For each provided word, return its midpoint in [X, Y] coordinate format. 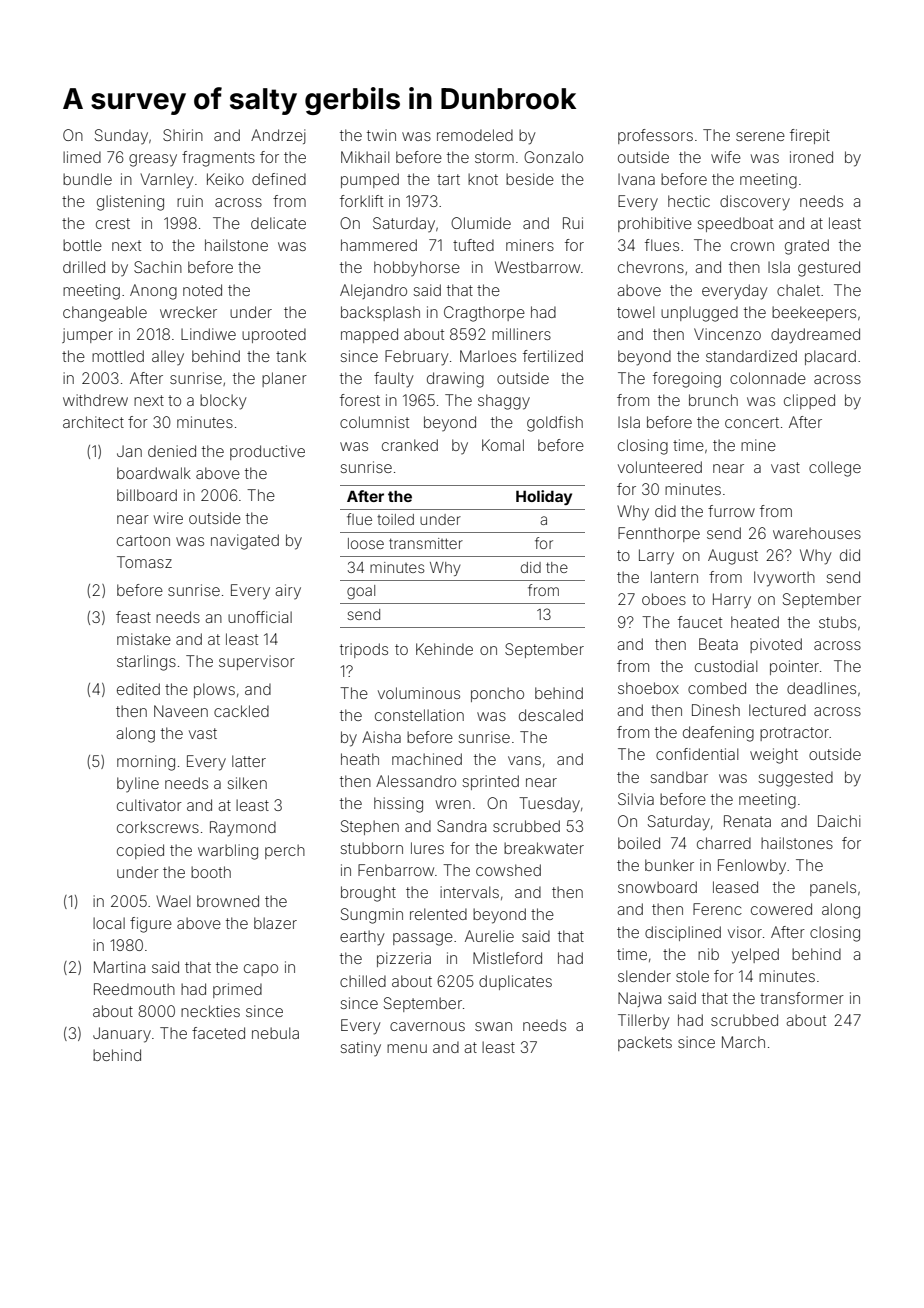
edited [138, 689]
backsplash [380, 313]
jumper [87, 335]
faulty [393, 380]
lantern [674, 577]
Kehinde [444, 649]
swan [493, 1026]
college [835, 469]
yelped [755, 955]
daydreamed [815, 336]
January [122, 1035]
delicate [278, 223]
